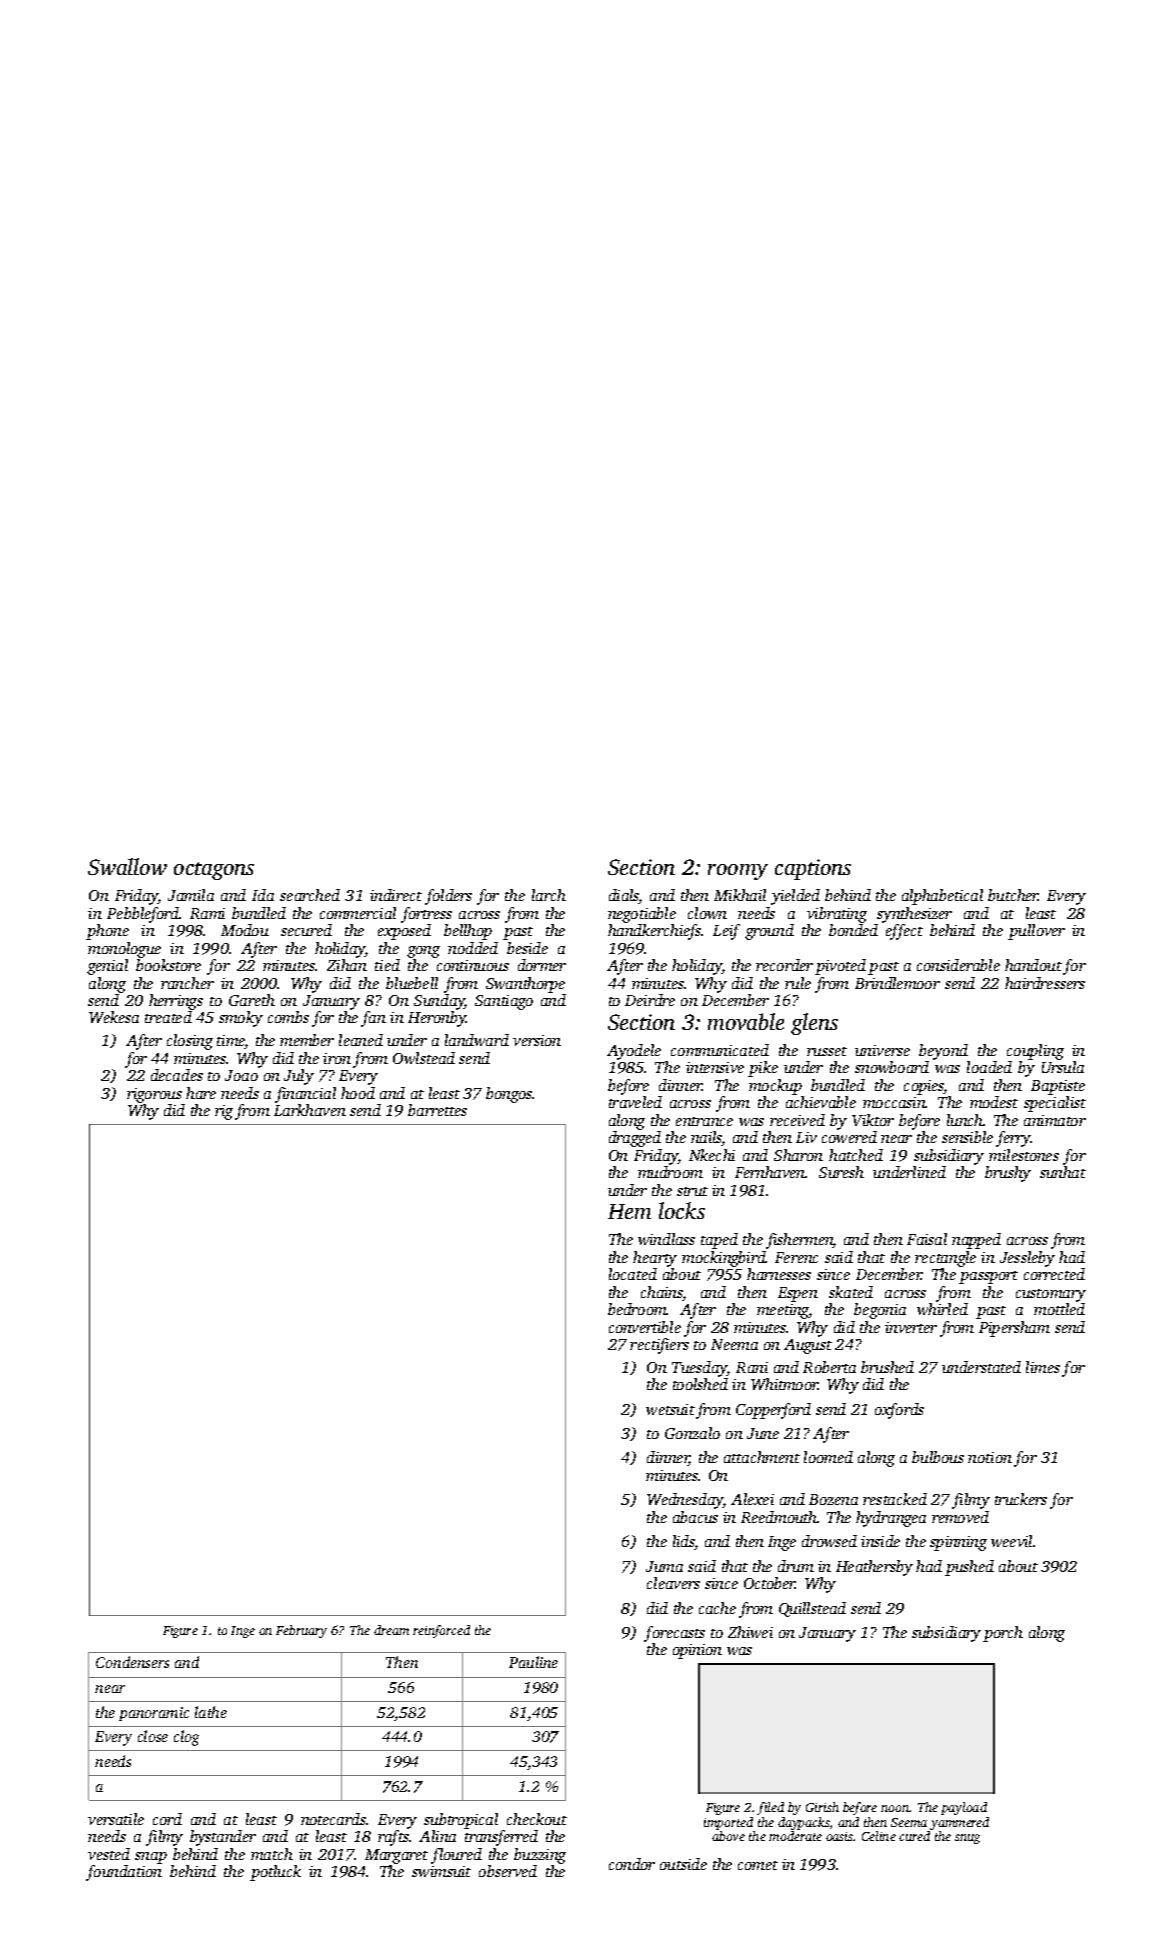 Image resolution: width=1174 pixels, height=1934 pixels. What do you see at coordinates (537, 1819) in the image?
I see `checkout` at bounding box center [537, 1819].
